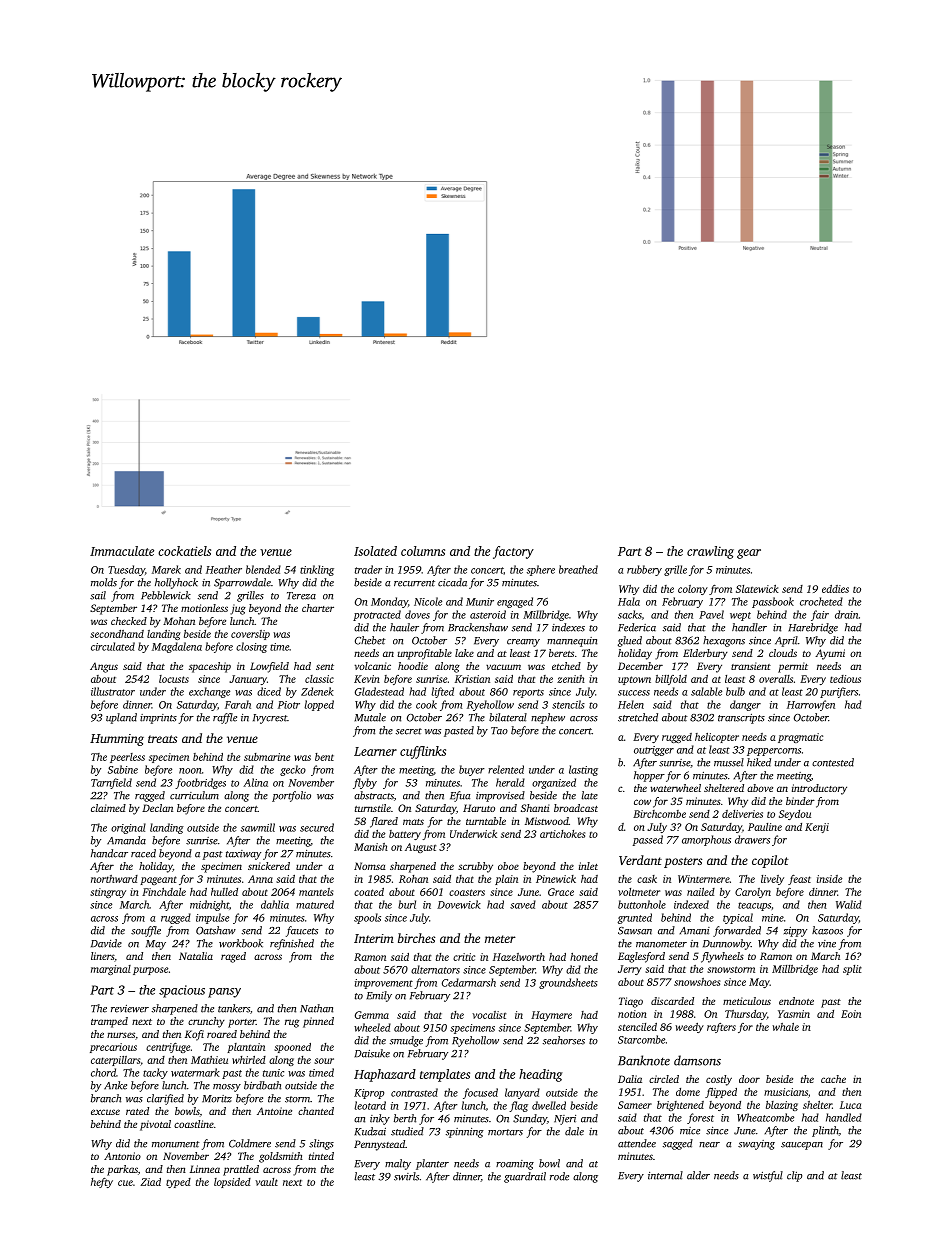  What do you see at coordinates (266, 1182) in the image?
I see `vault` at bounding box center [266, 1182].
